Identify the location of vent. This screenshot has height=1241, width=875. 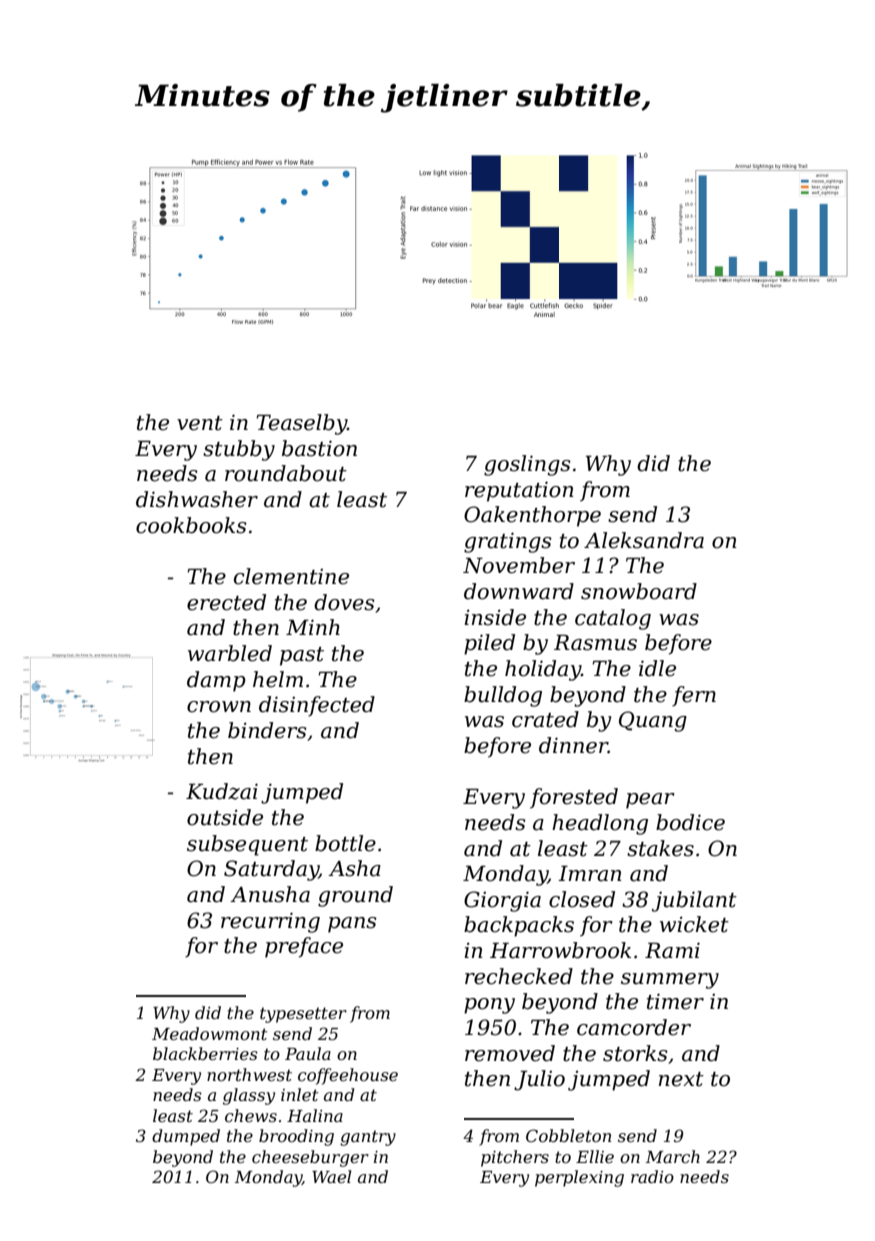
(200, 423).
